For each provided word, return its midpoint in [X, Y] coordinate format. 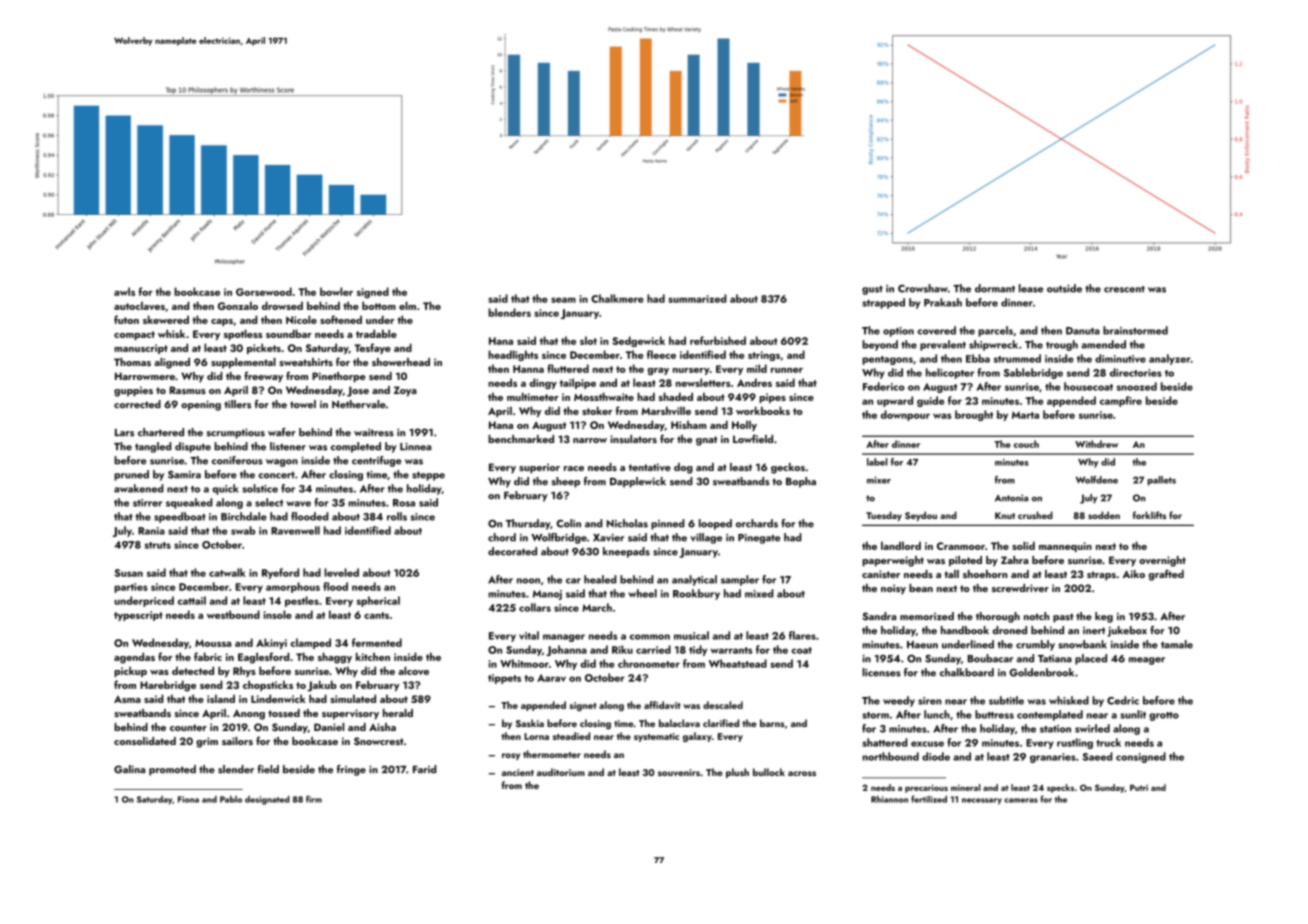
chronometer [649, 663]
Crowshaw [923, 288]
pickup [130, 671]
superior [539, 468]
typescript [138, 616]
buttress [994, 714]
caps [222, 322]
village [706, 538]
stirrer [147, 503]
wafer [282, 432]
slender [236, 769]
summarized [697, 298]
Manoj [547, 595]
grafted [1166, 575]
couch [1026, 444]
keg [1104, 617]
